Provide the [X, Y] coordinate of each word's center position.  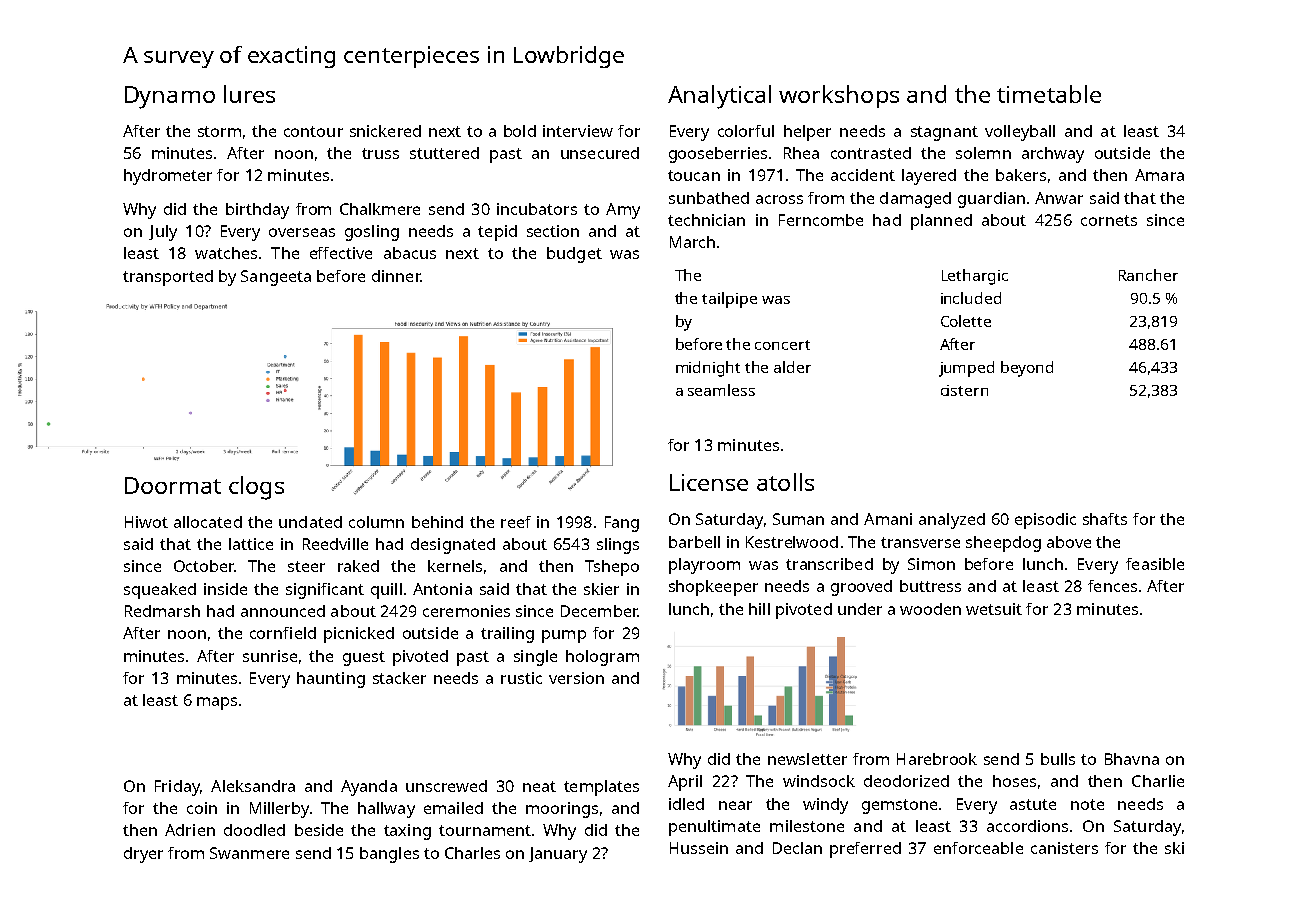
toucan [694, 175]
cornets [1109, 220]
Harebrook [937, 759]
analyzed [952, 521]
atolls [785, 482]
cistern [964, 390]
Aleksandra [253, 786]
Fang [622, 524]
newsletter [807, 759]
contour [313, 131]
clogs [256, 488]
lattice [251, 544]
